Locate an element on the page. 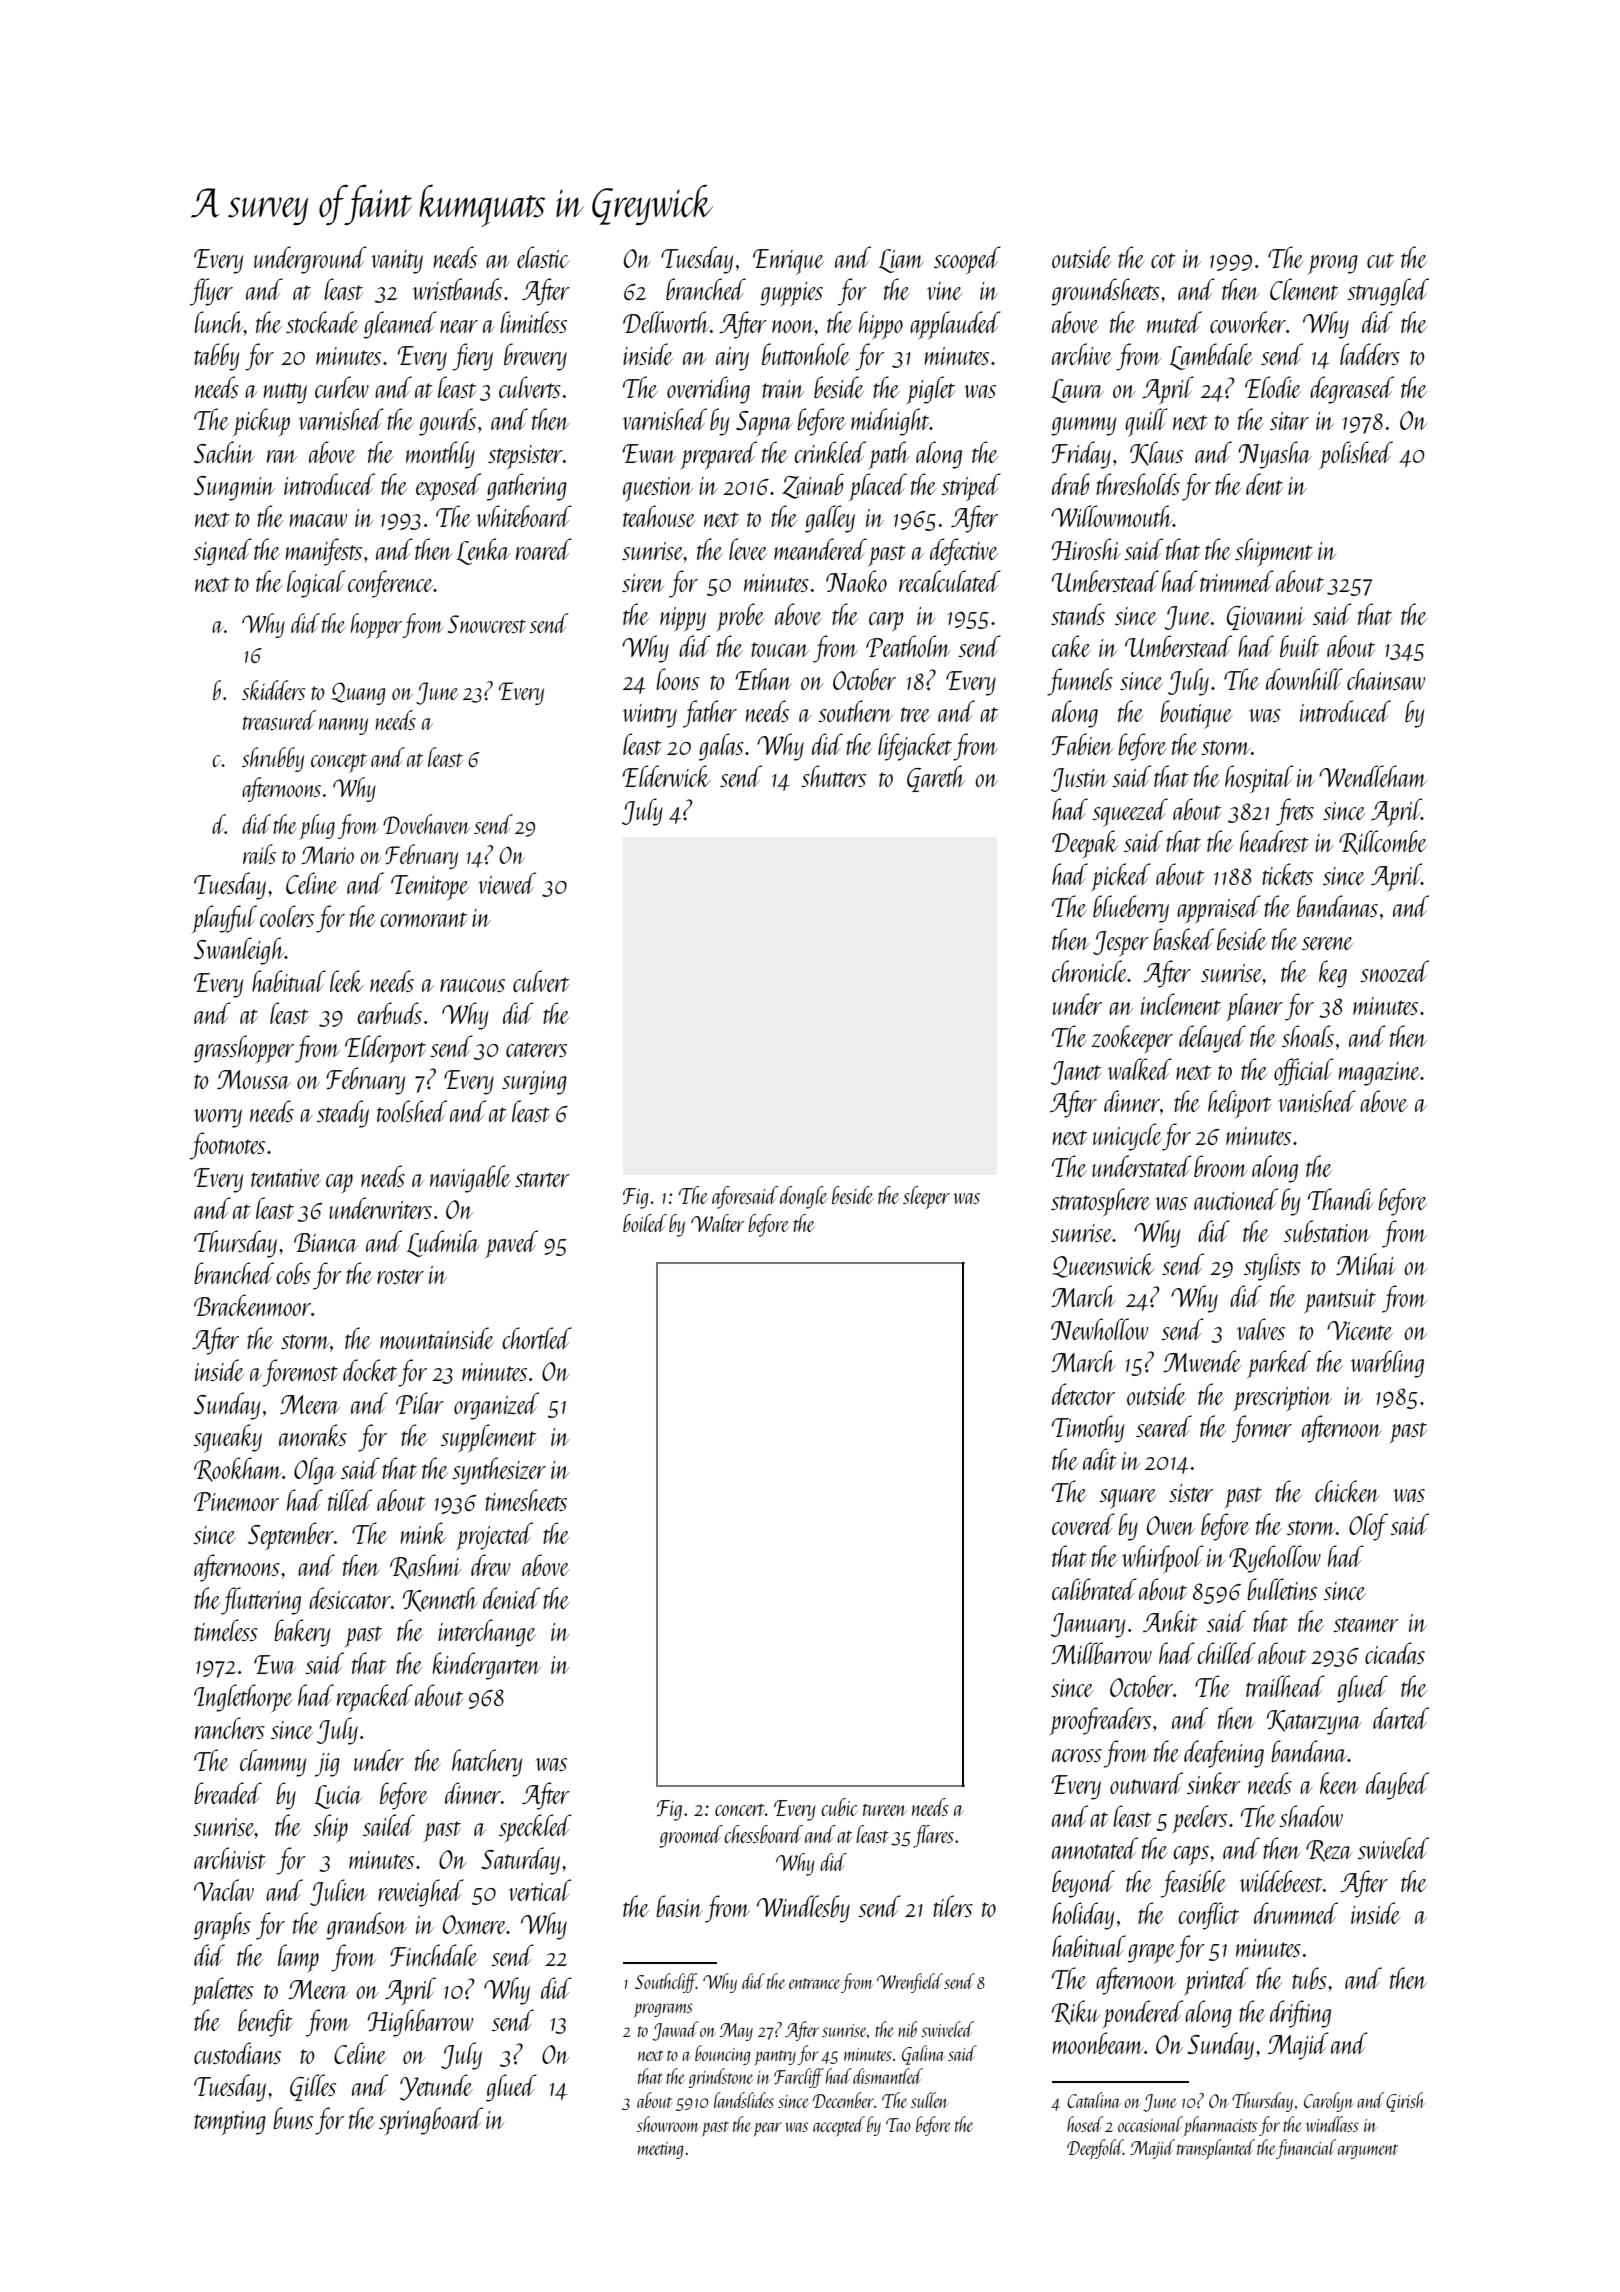  flyer is located at coordinates (211, 292).
